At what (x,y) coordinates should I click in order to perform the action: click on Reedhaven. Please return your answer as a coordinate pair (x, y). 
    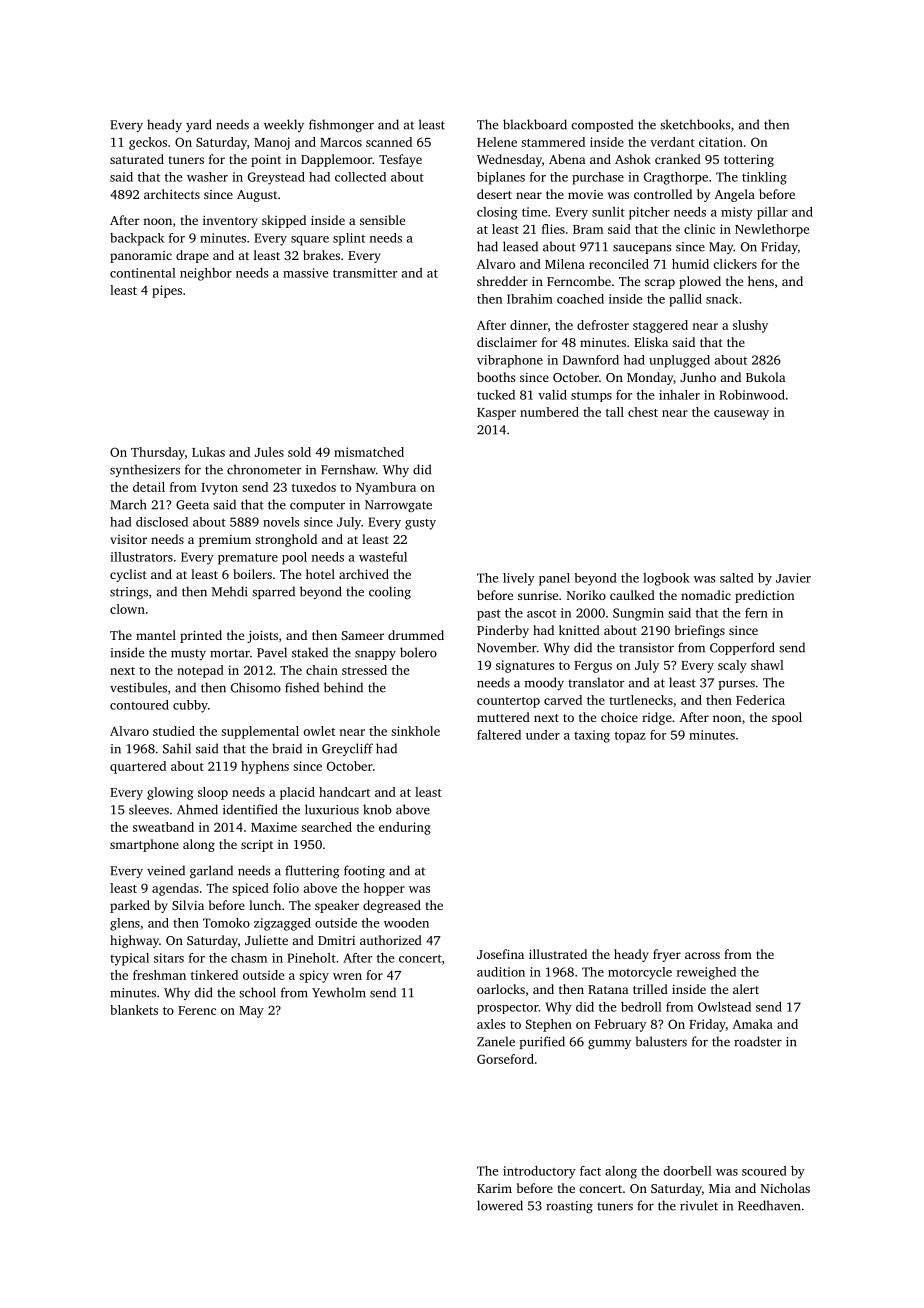
    Looking at the image, I should click on (769, 1205).
